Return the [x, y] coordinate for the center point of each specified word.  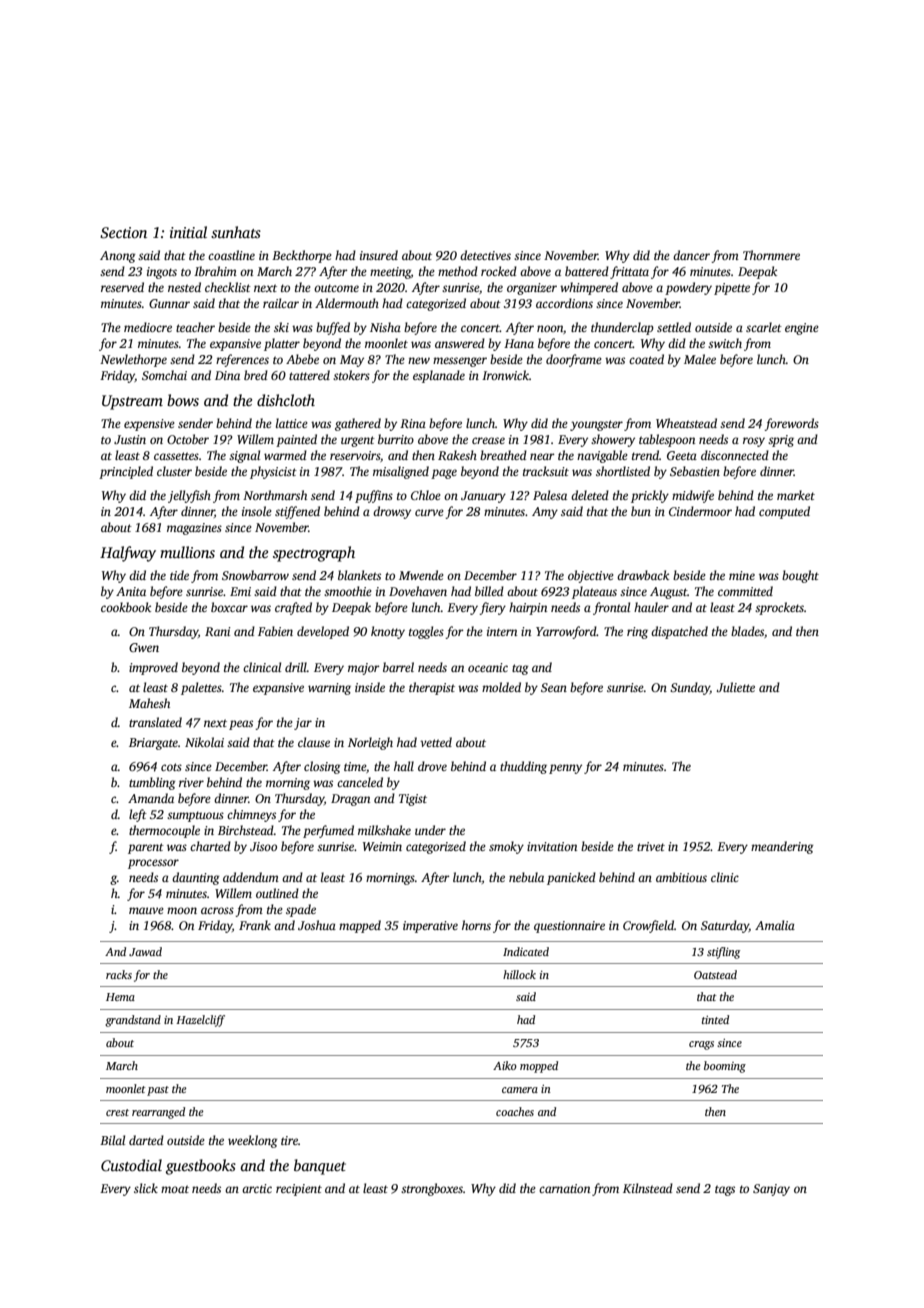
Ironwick [505, 375]
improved [153, 668]
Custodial [131, 1165]
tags [725, 1190]
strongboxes [432, 1189]
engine [802, 329]
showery [613, 440]
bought [800, 576]
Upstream [132, 402]
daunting [195, 878]
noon [550, 328]
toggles [426, 632]
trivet [651, 846]
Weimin [382, 846]
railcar [281, 303]
